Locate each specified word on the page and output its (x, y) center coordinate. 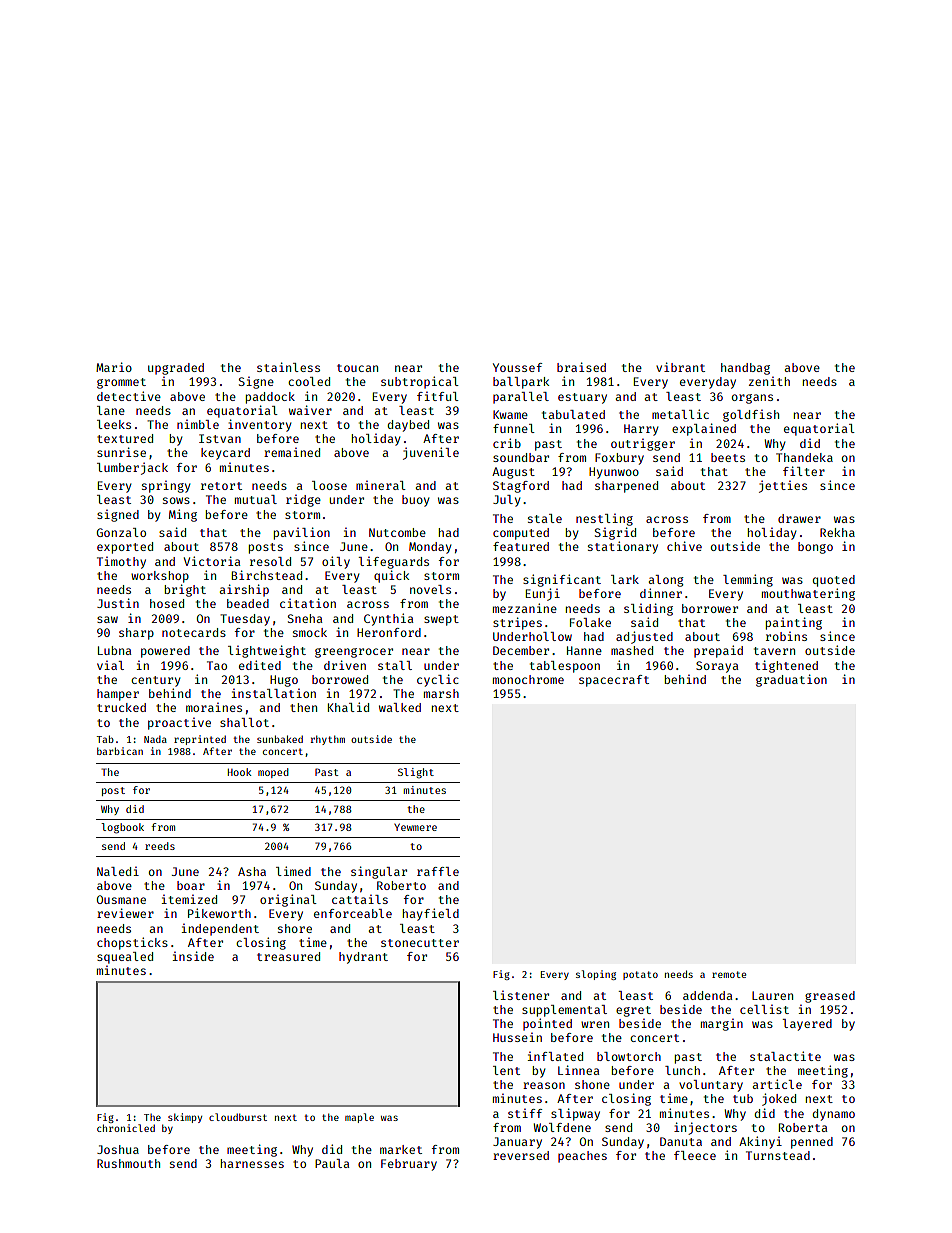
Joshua (118, 1149)
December (521, 650)
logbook (122, 828)
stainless (288, 367)
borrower (710, 608)
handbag (745, 369)
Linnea (578, 1070)
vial (110, 665)
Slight (416, 773)
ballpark (521, 383)
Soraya (717, 667)
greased (830, 997)
